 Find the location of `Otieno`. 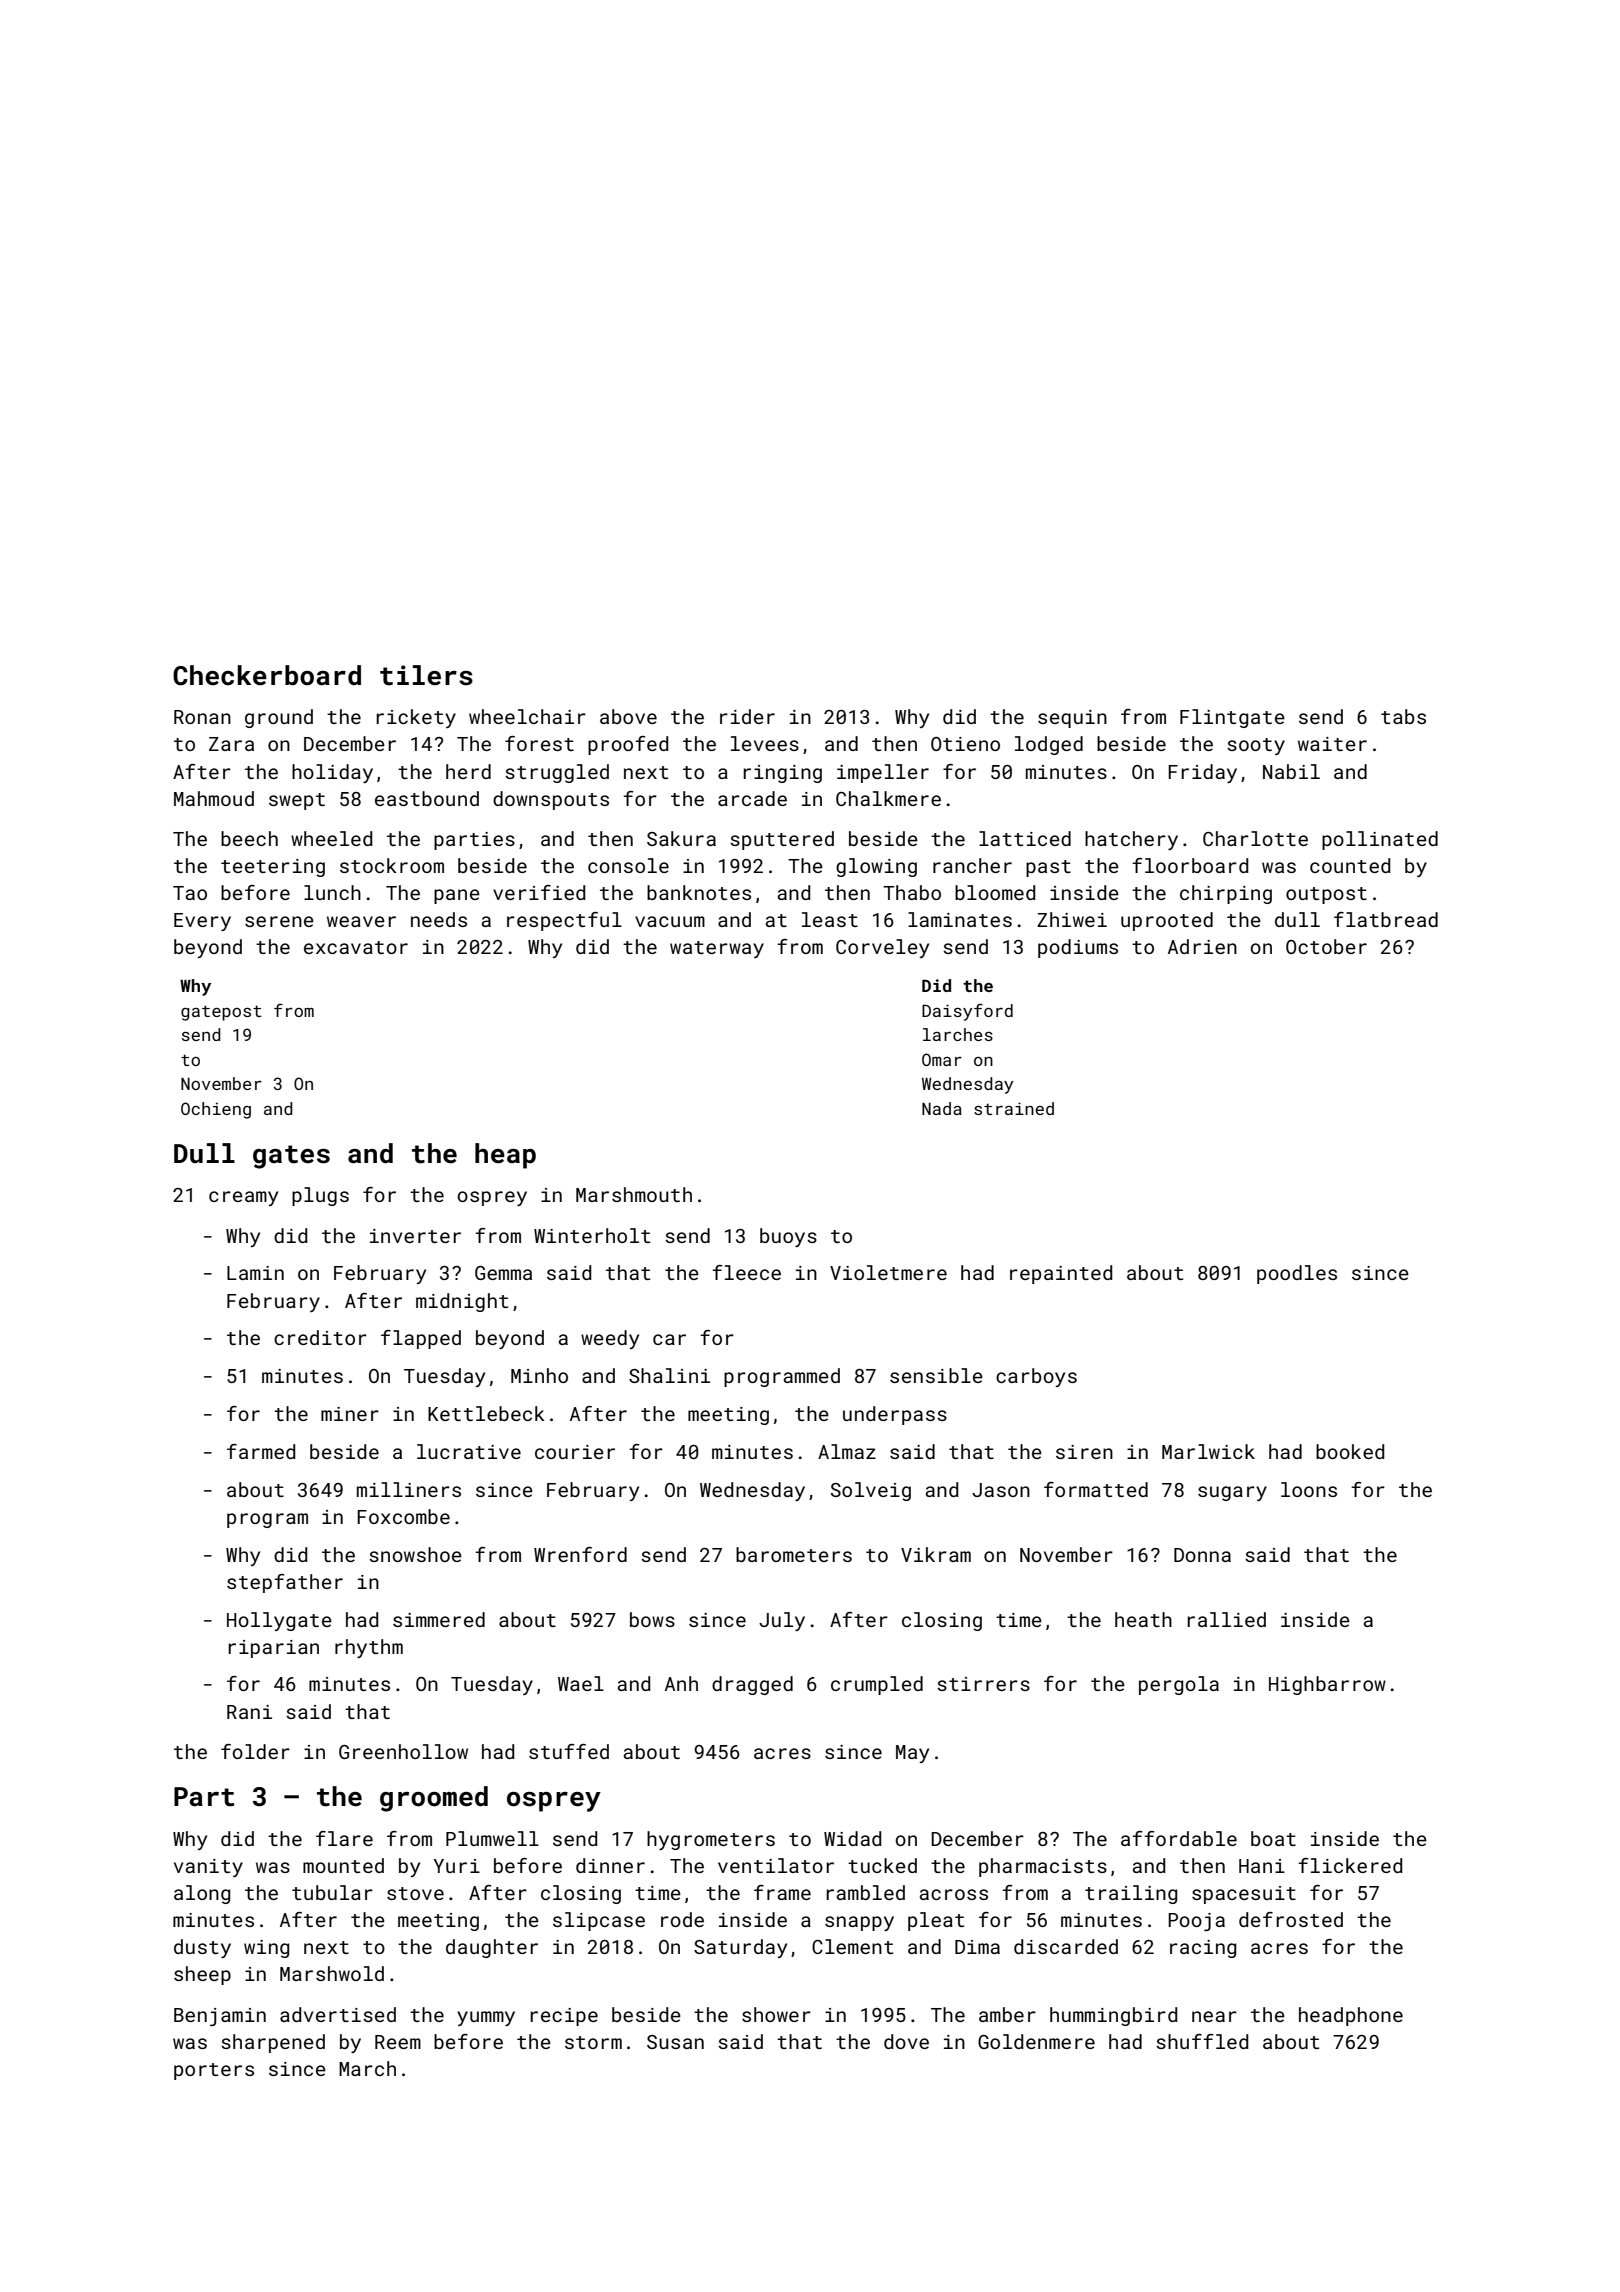

Otieno is located at coordinates (965, 744).
